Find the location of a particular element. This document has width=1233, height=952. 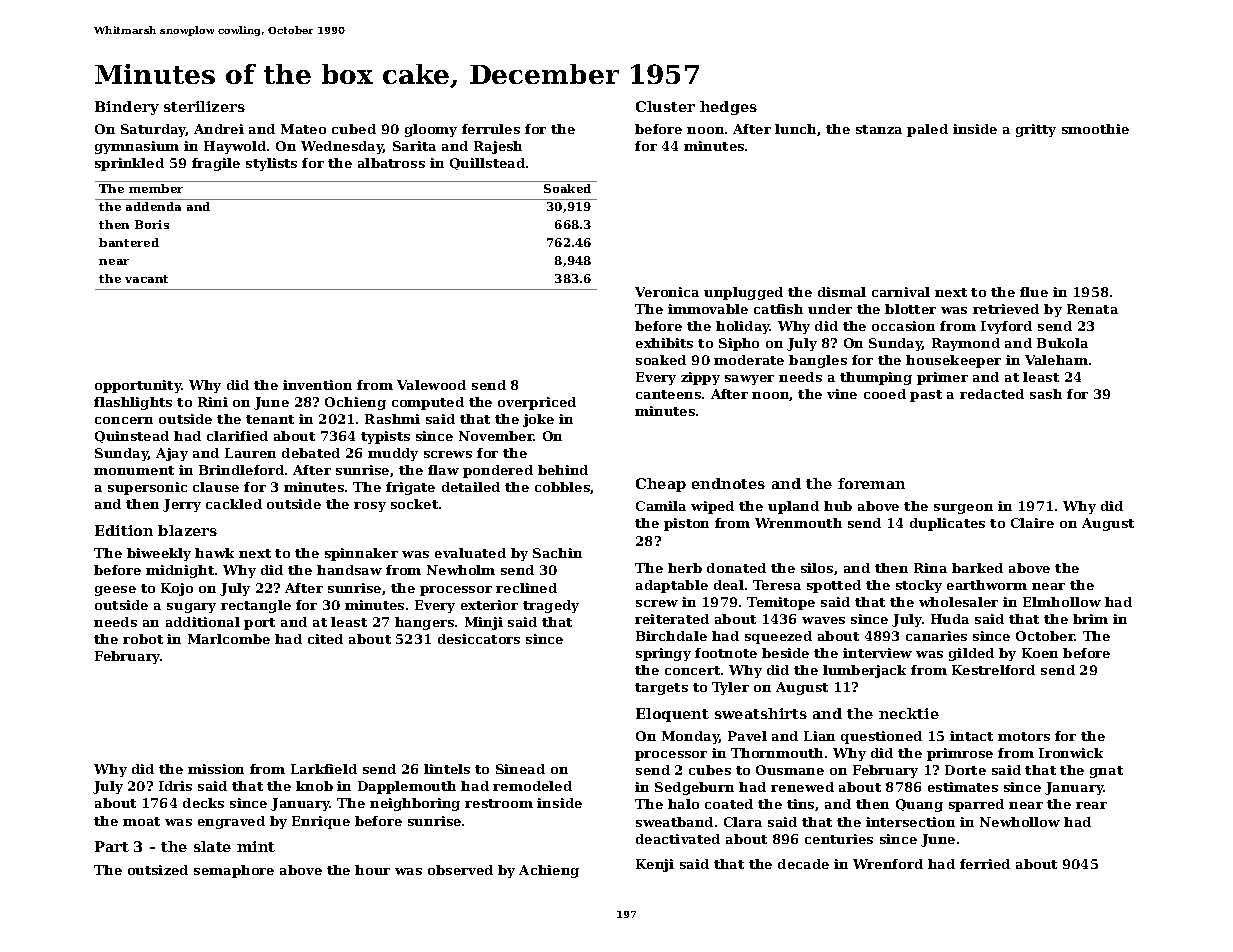

restroom is located at coordinates (499, 803).
